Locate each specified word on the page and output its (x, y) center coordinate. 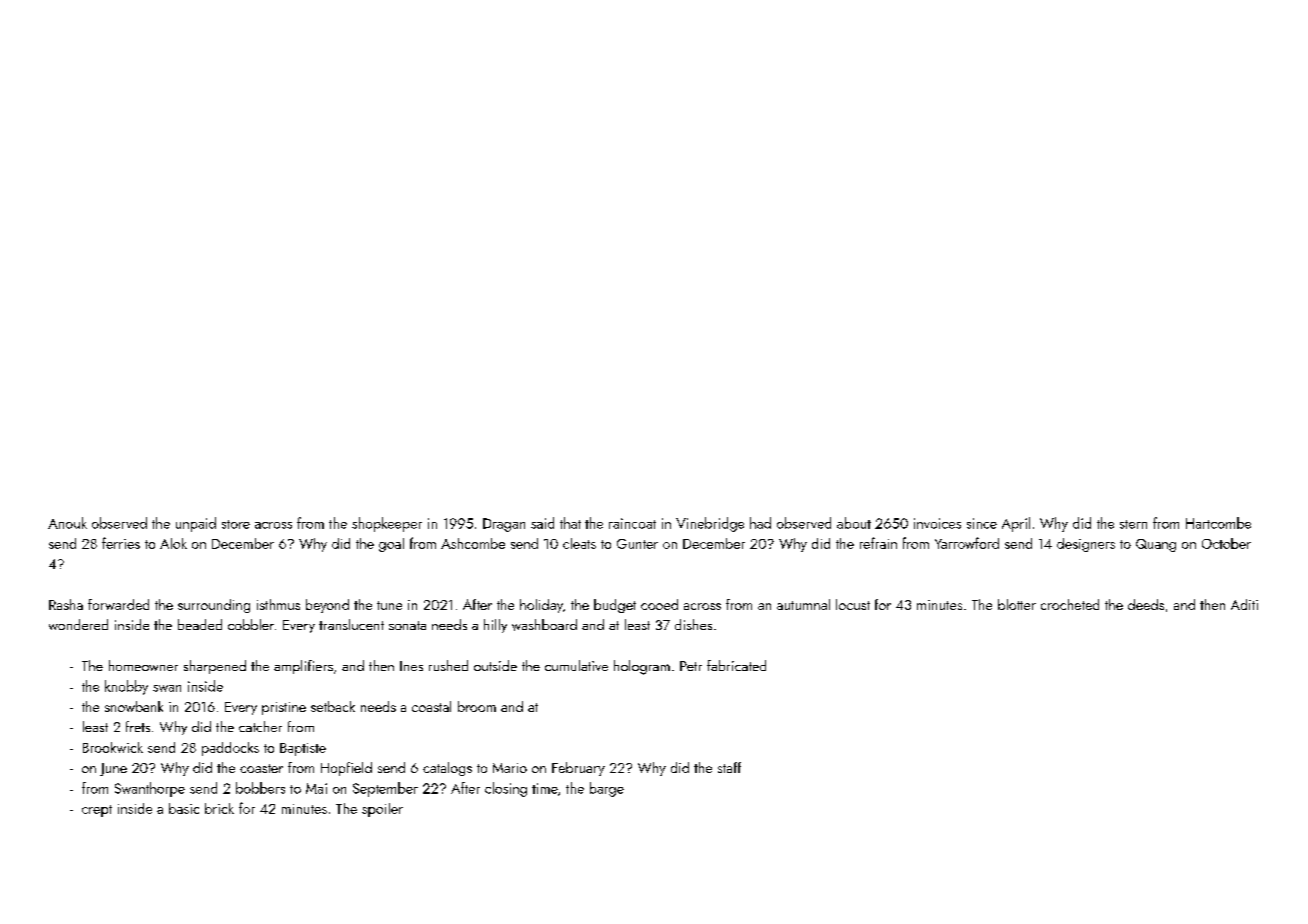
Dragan (504, 525)
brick (219, 808)
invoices (937, 523)
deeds (1146, 604)
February (578, 769)
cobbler (251, 624)
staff (729, 767)
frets (138, 726)
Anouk (67, 523)
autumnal (803, 604)
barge (607, 789)
